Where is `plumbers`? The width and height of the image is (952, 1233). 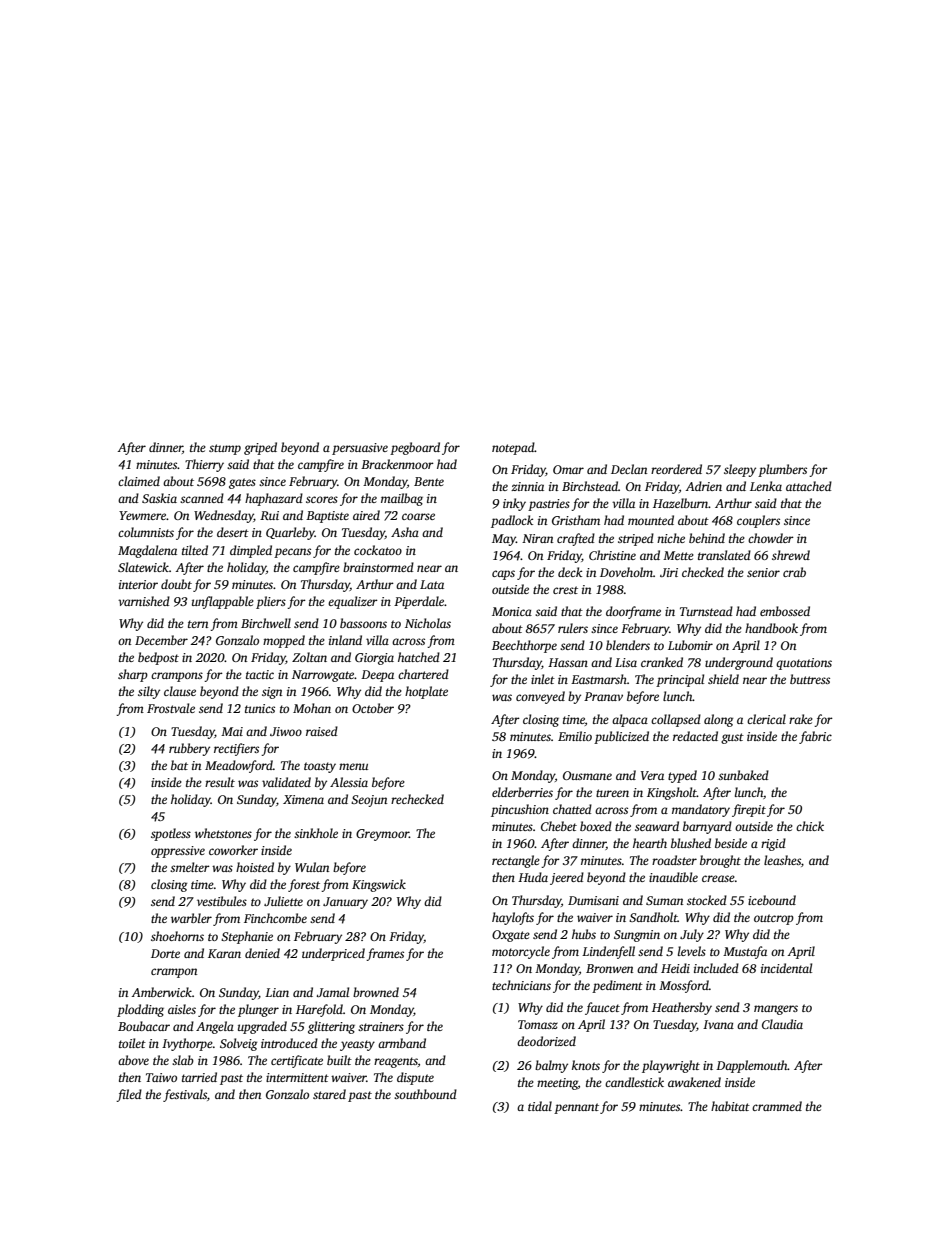
plumbers is located at coordinates (782, 470).
